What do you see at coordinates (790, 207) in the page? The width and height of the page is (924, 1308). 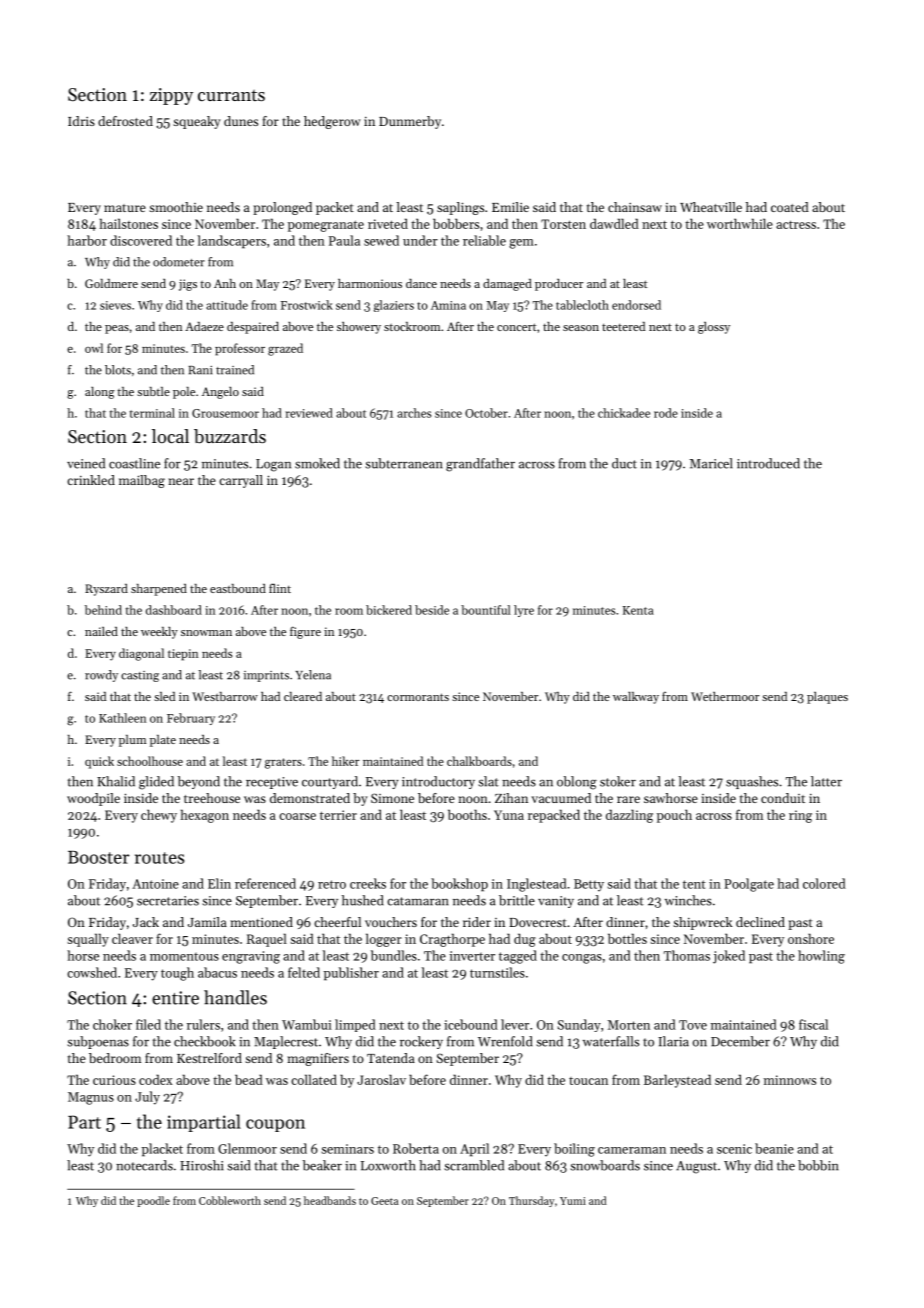 I see `coated` at bounding box center [790, 207].
